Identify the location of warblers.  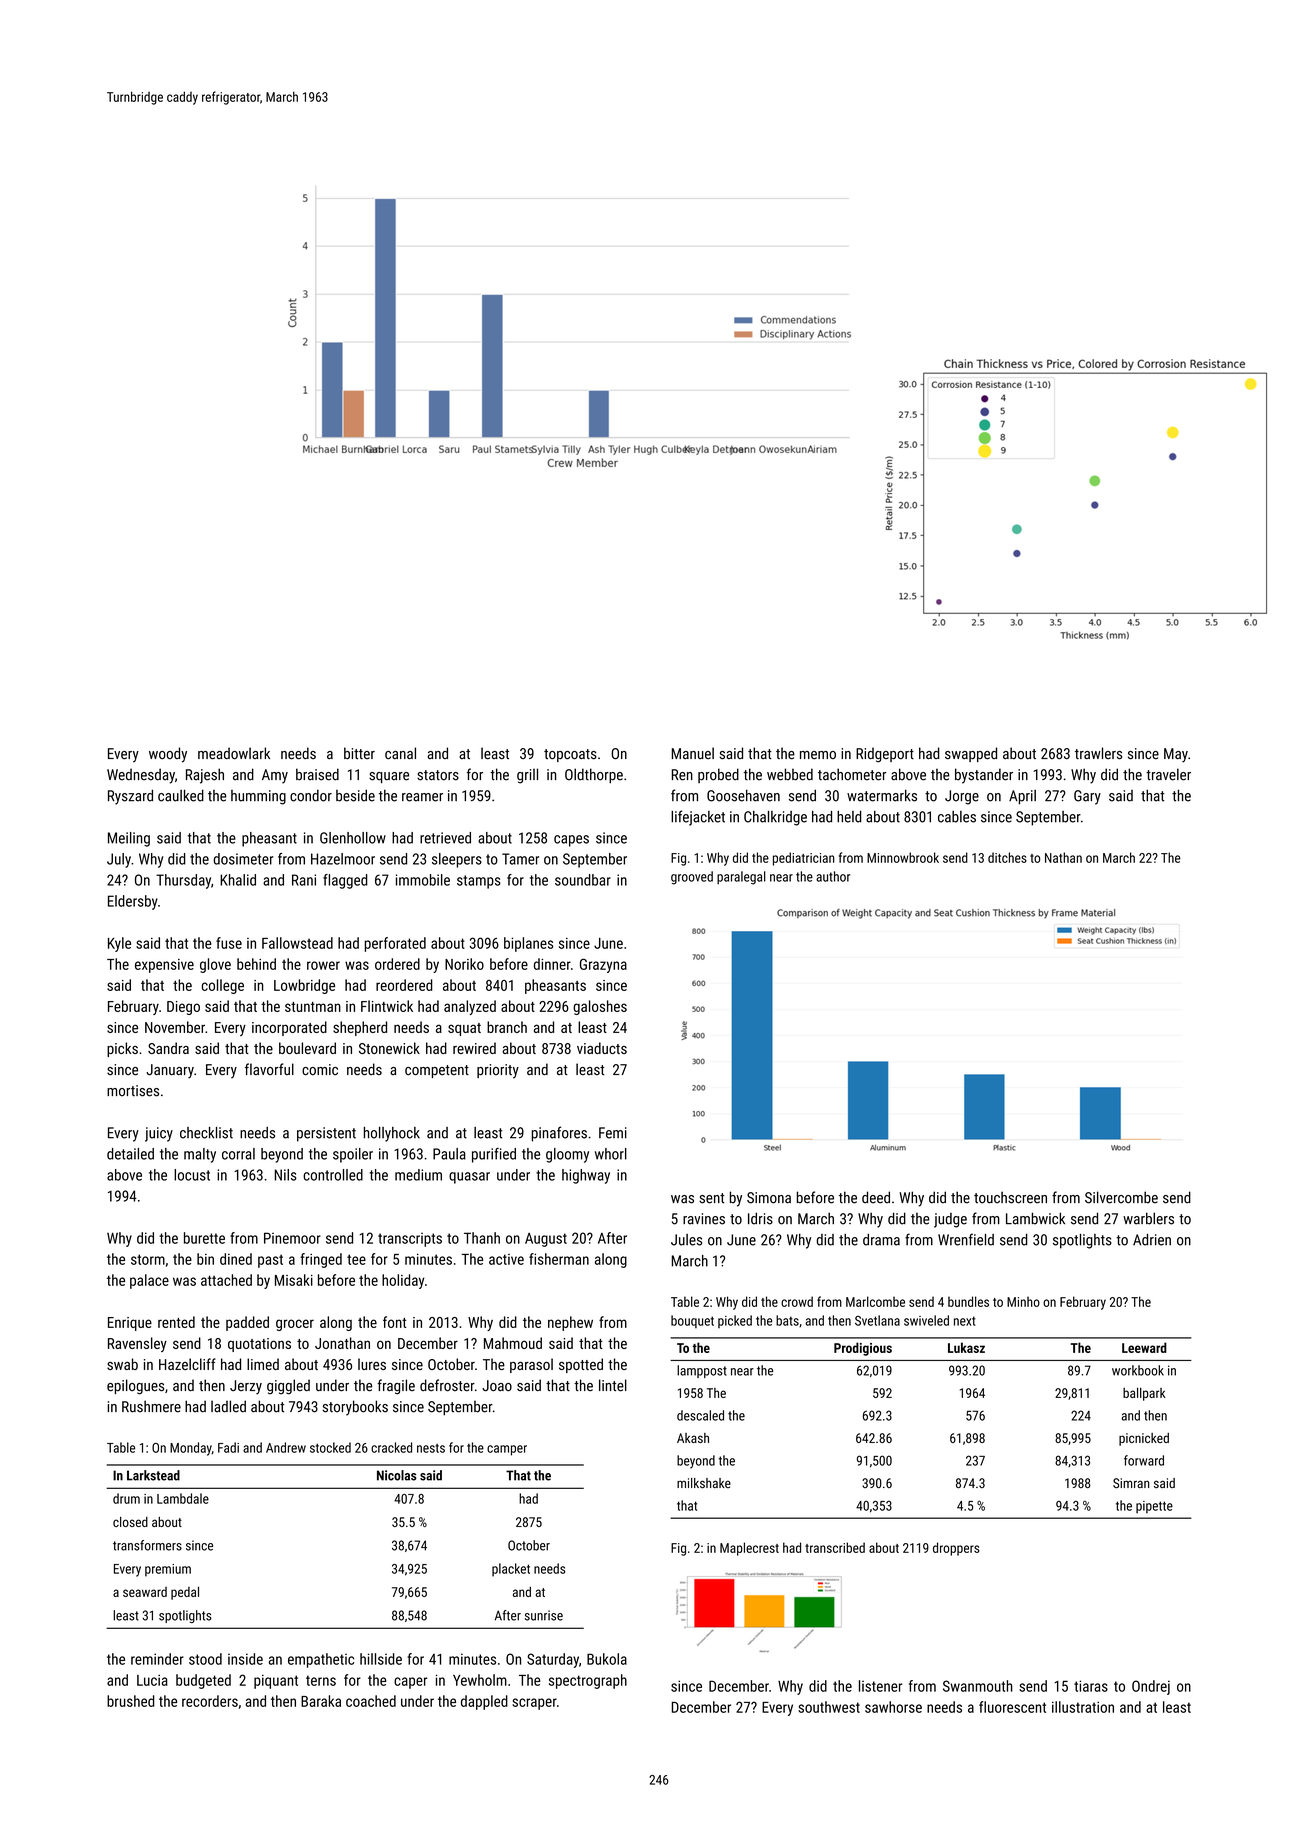
(1148, 1218).
